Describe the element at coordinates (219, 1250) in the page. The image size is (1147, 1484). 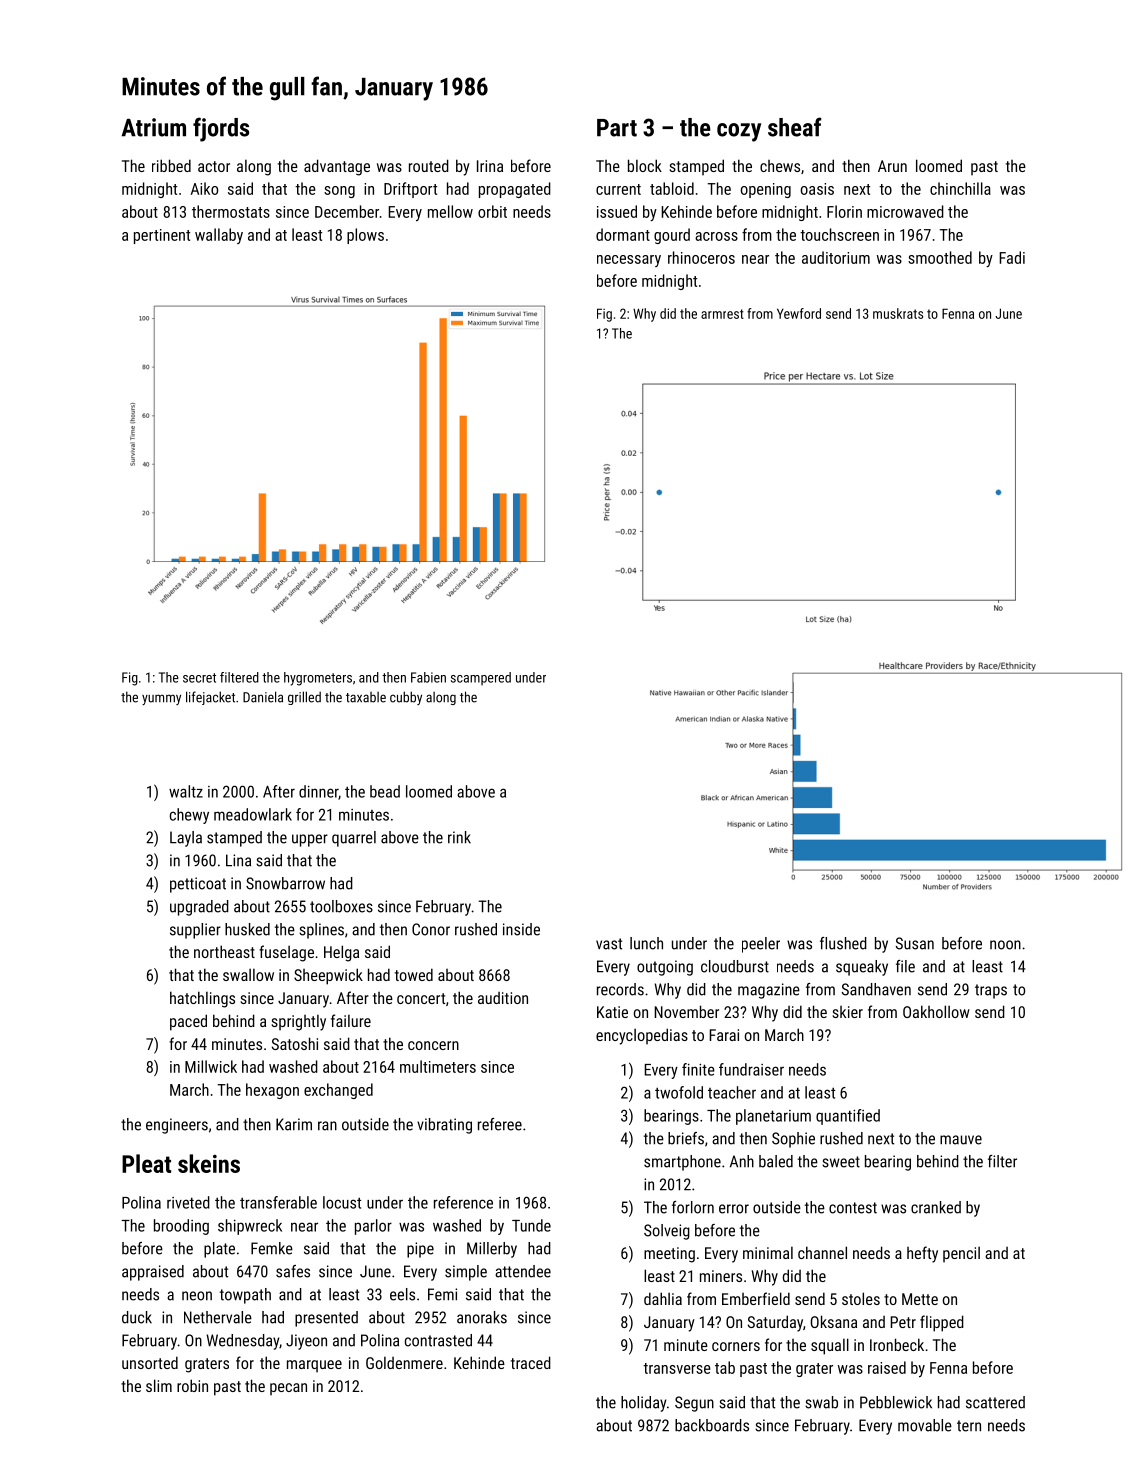
I see `plate` at that location.
